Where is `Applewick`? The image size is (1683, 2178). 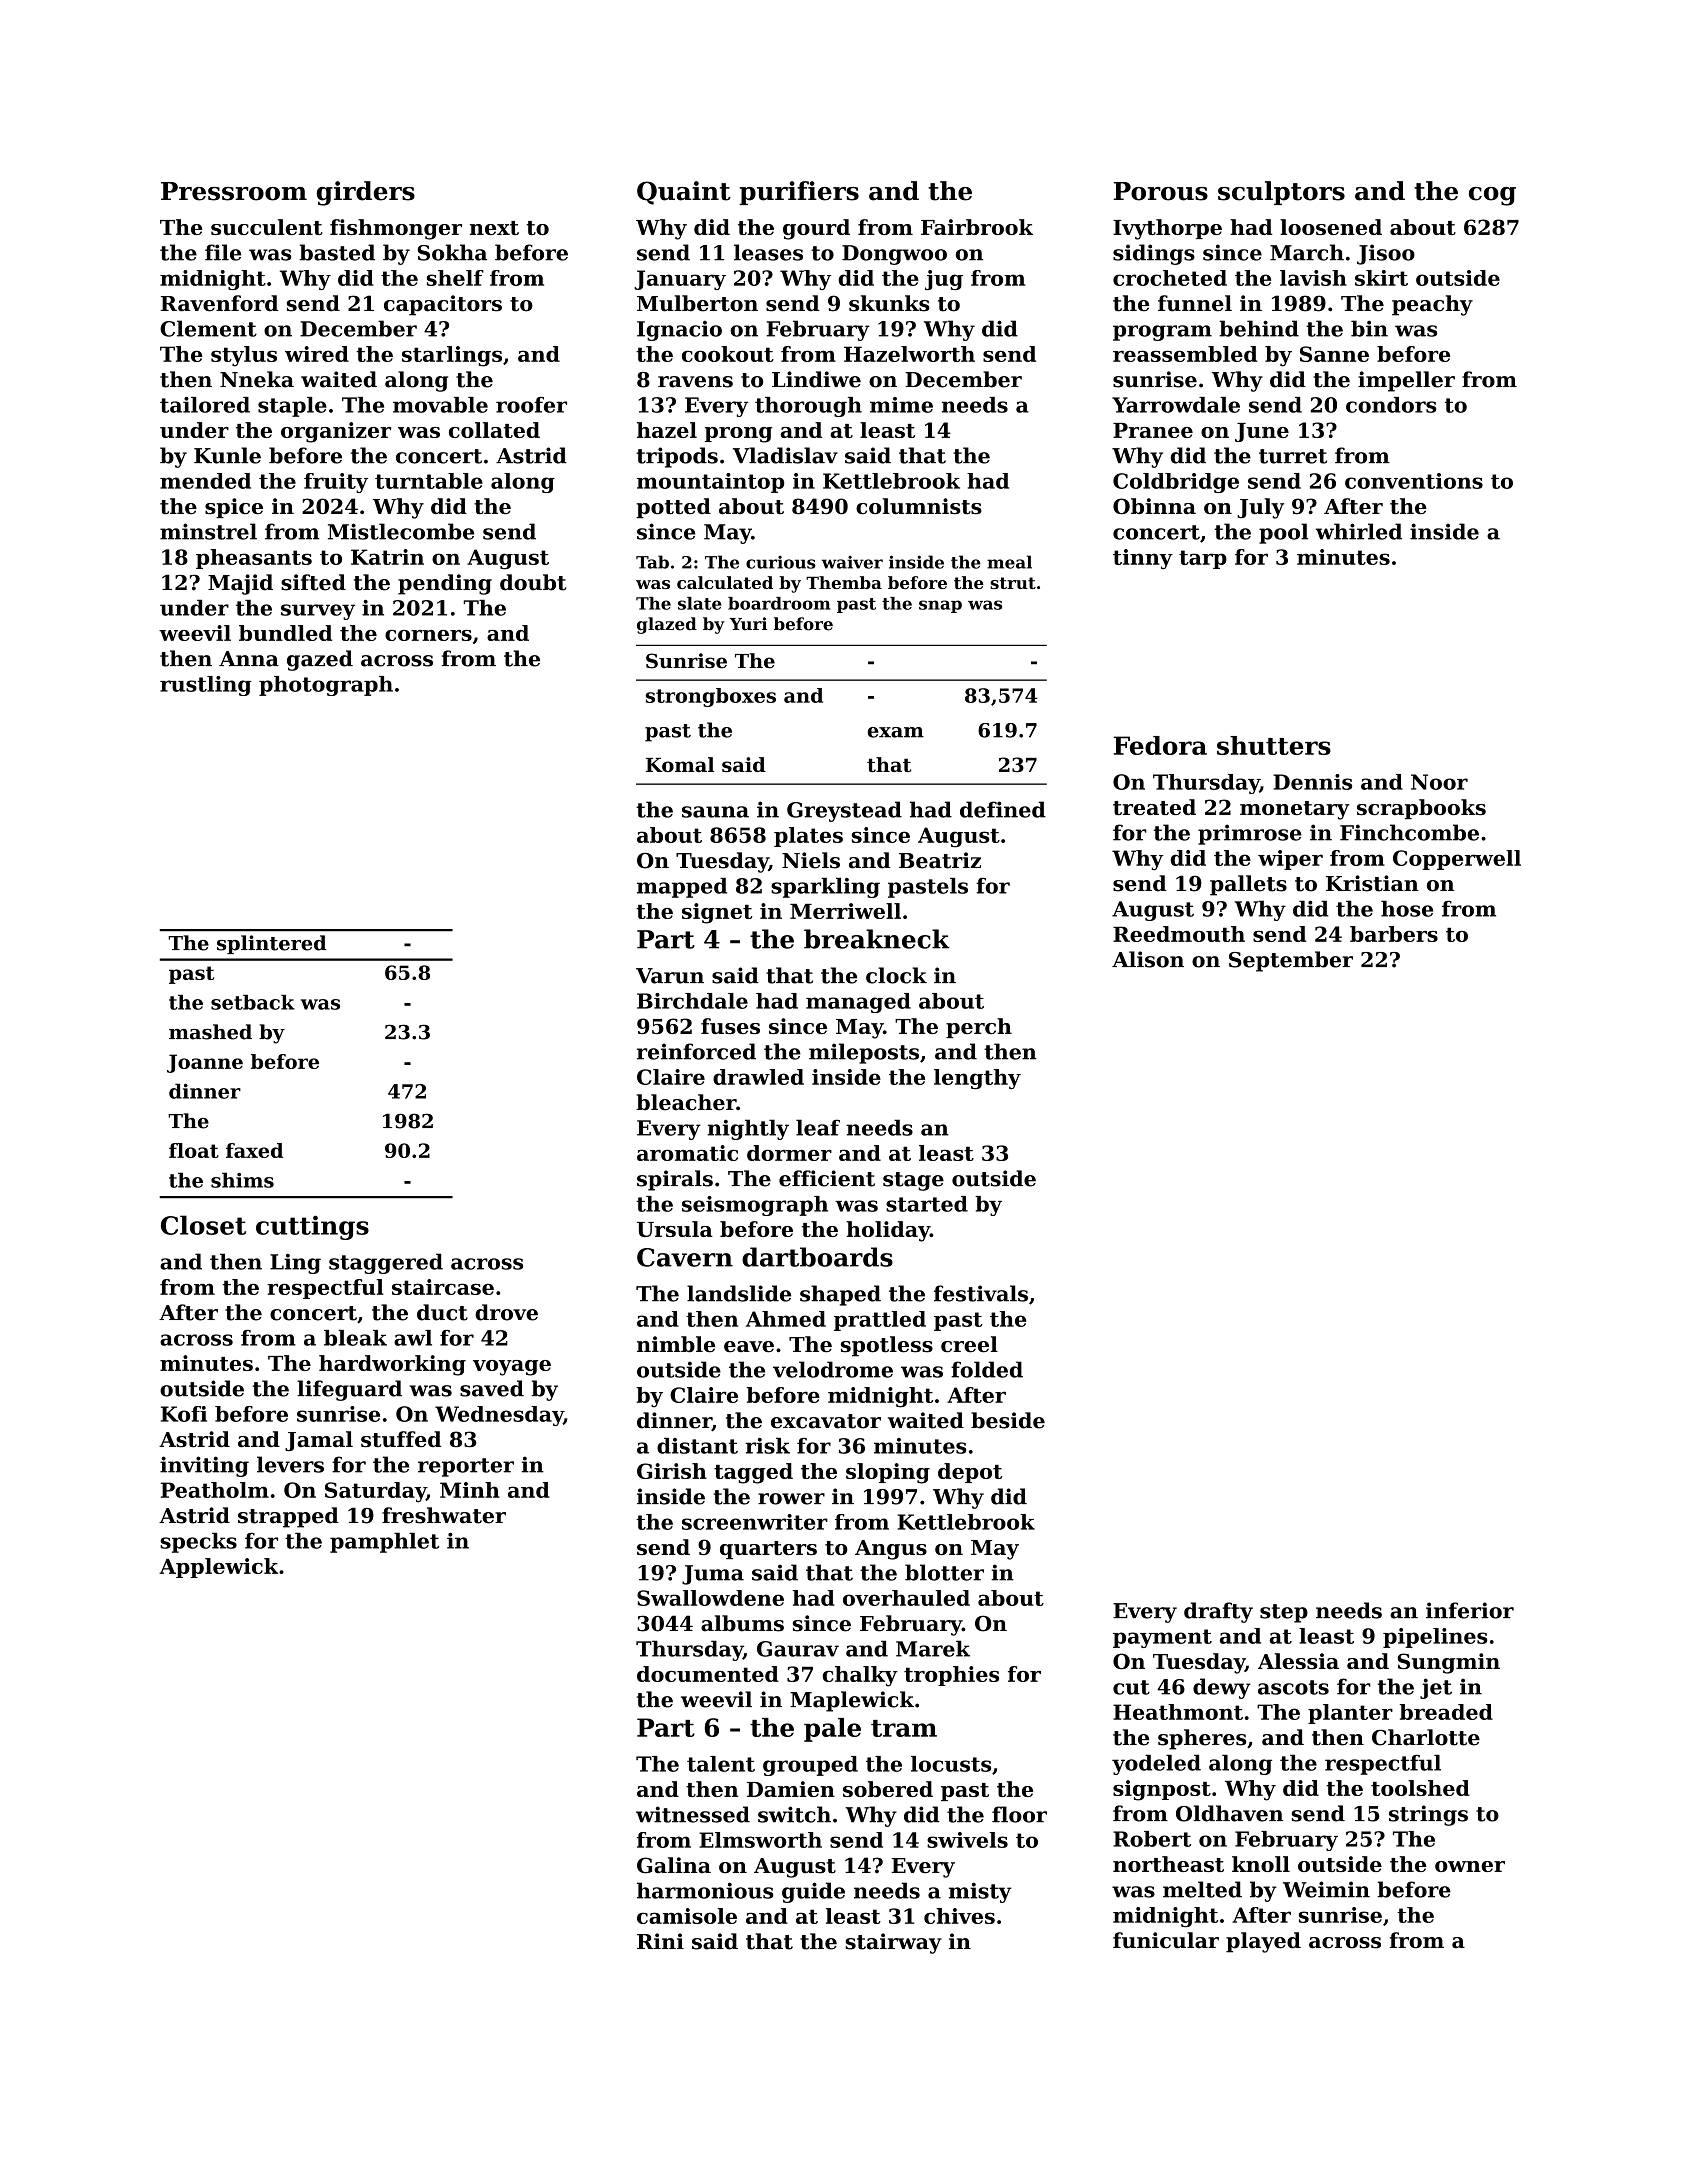 Applewick is located at coordinates (218, 1568).
